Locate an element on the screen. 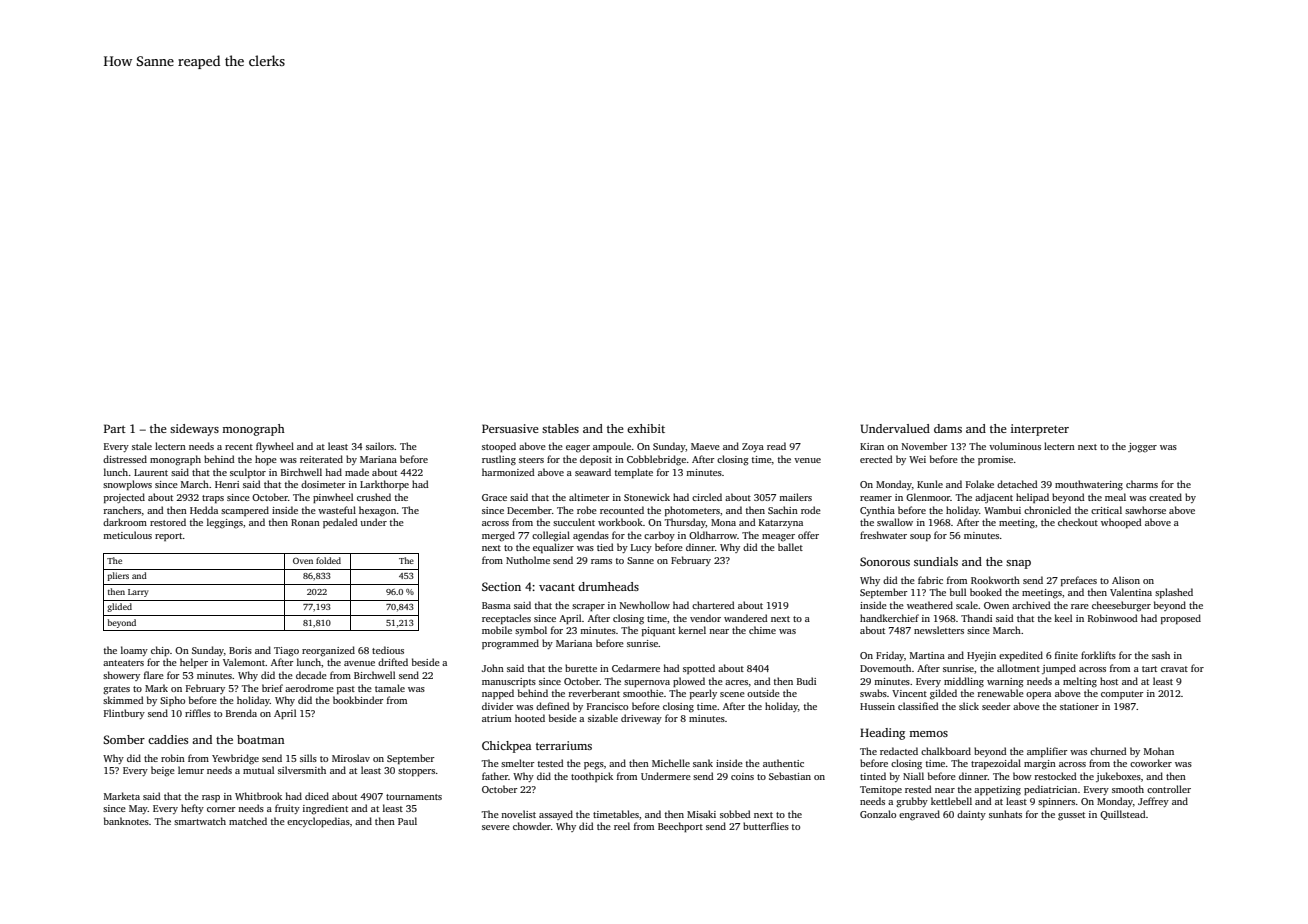  Cedarmere is located at coordinates (636, 668).
